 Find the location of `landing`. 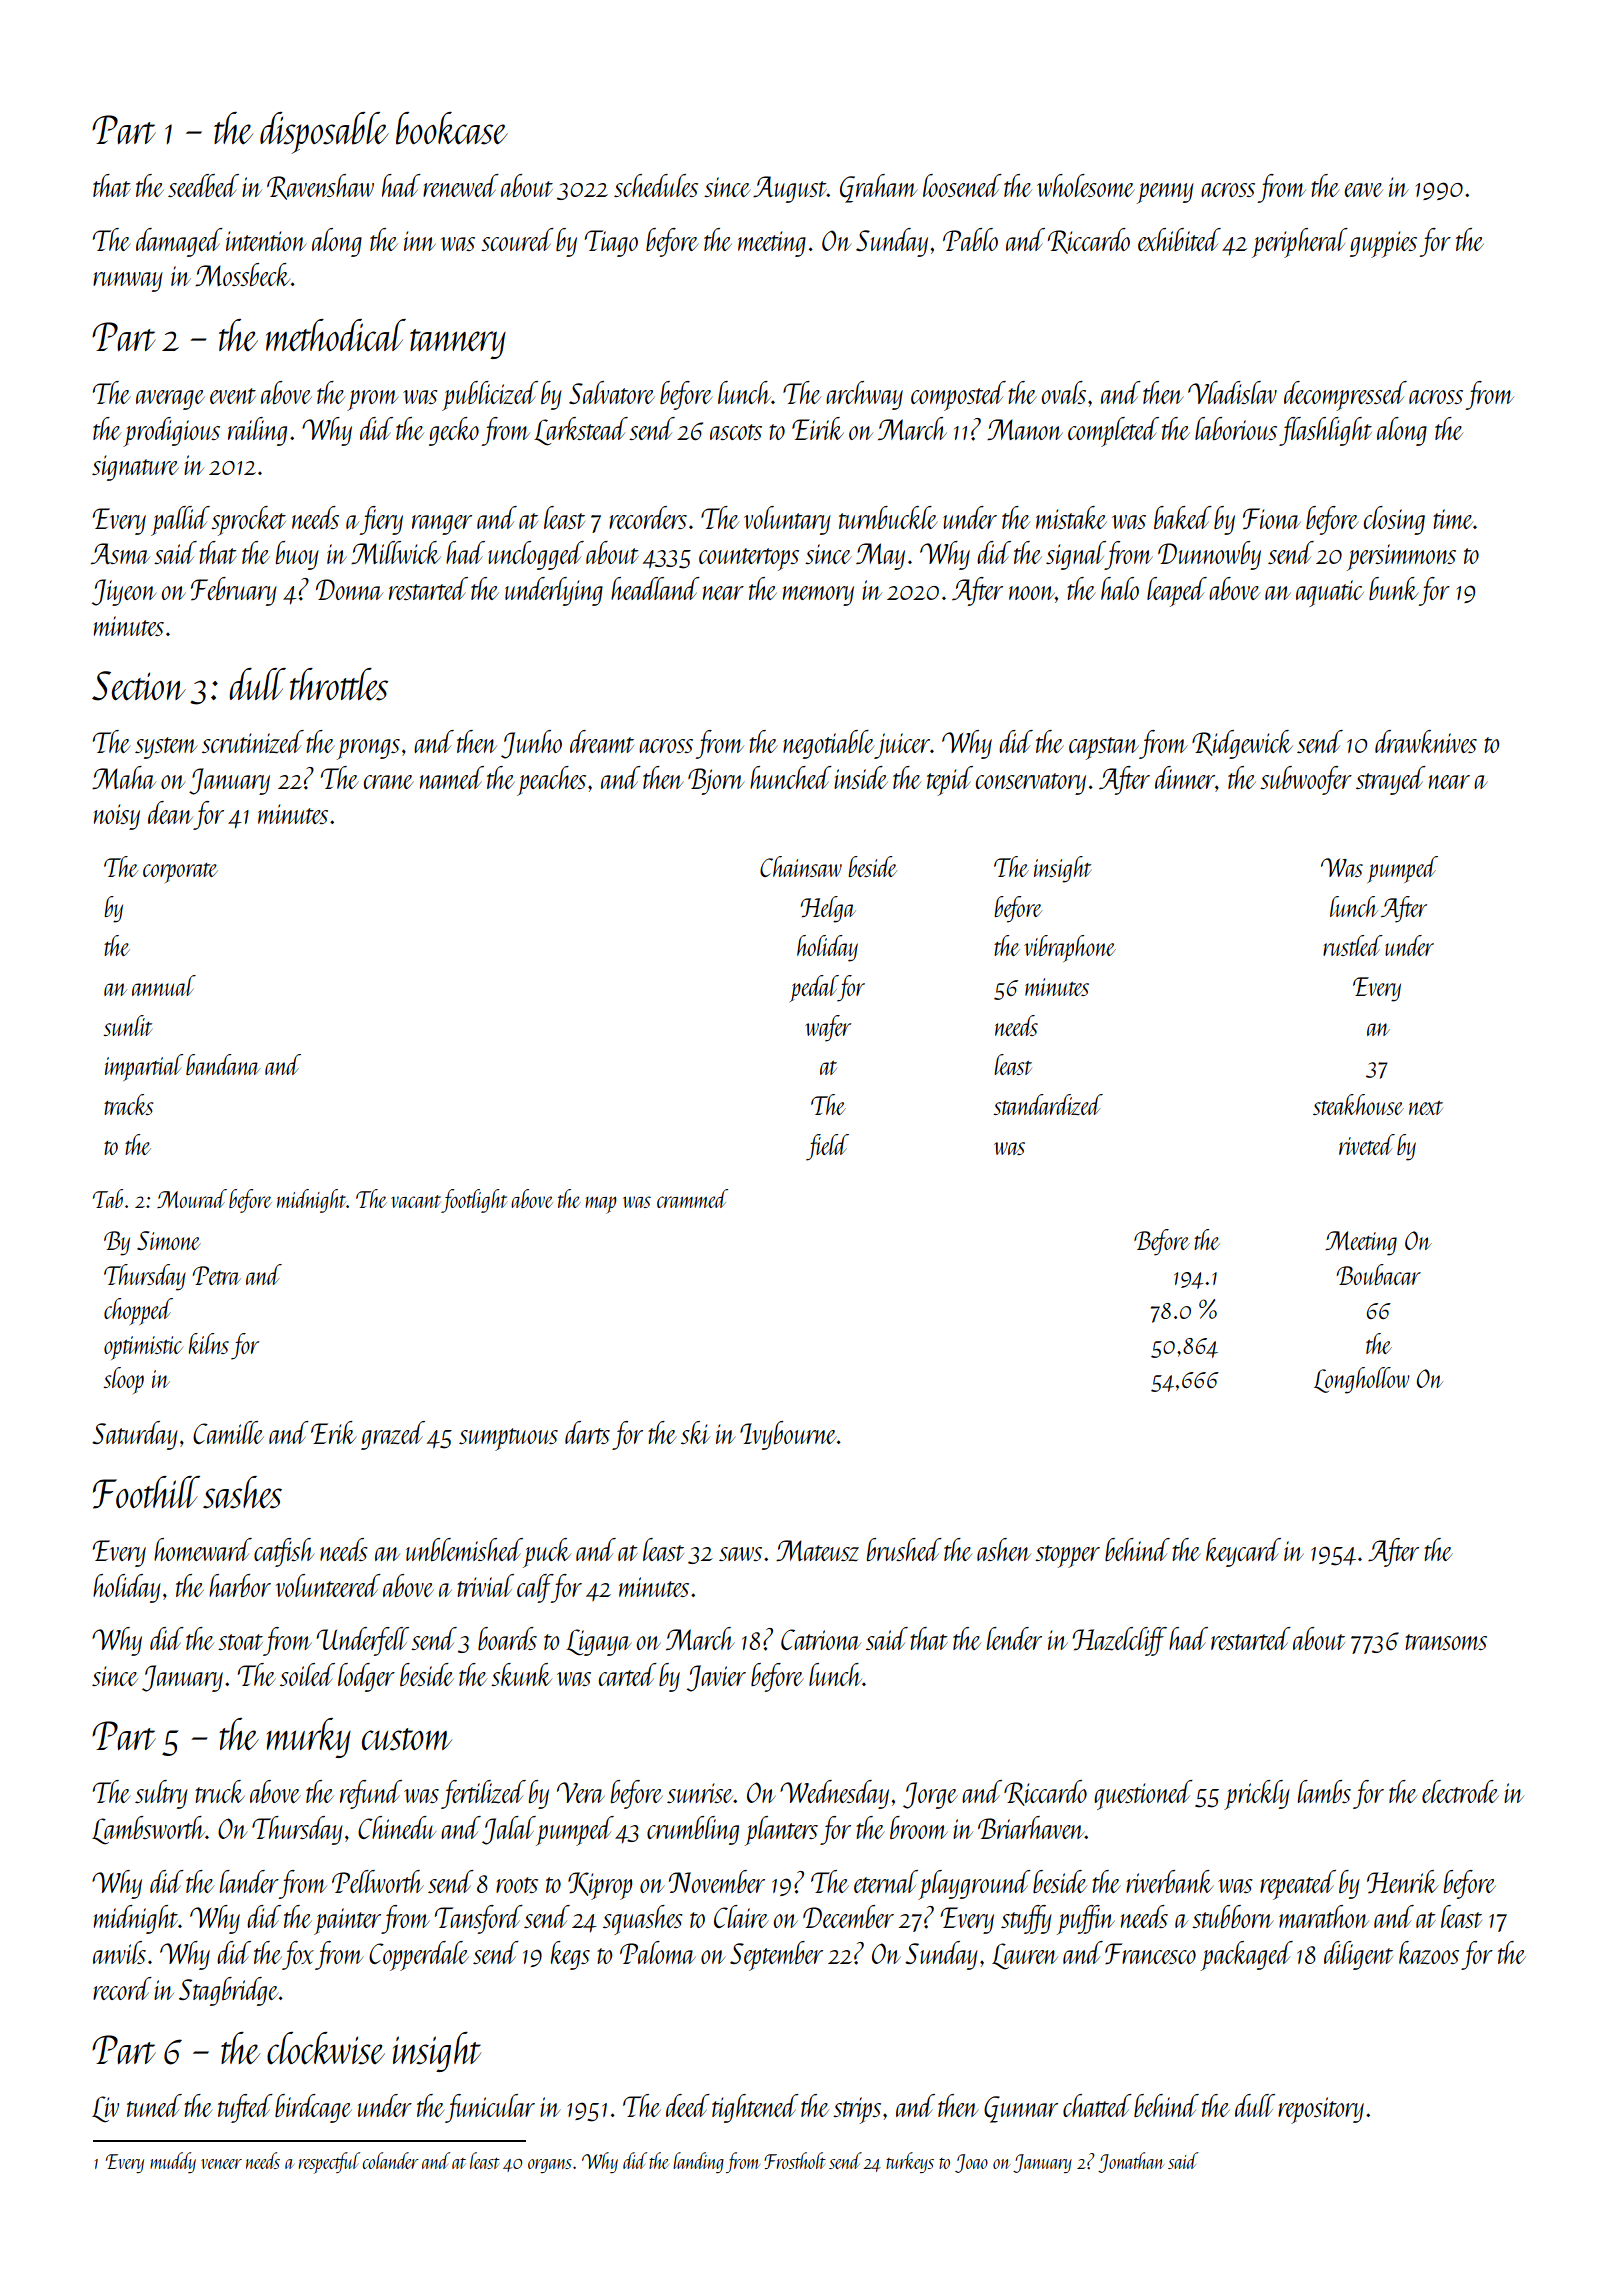

landing is located at coordinates (698, 2162).
